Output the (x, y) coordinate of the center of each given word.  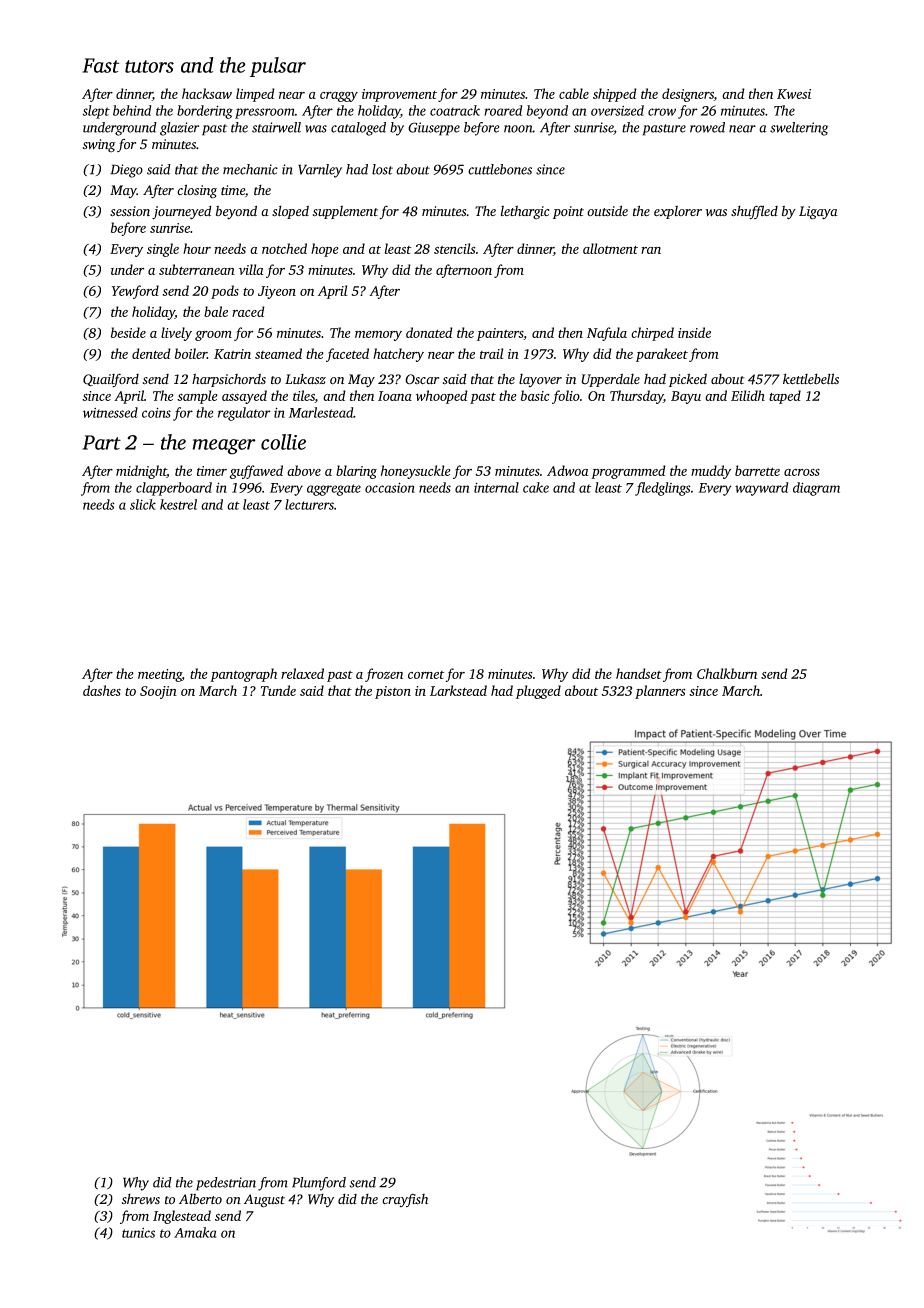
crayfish (405, 1200)
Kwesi (794, 94)
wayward (761, 489)
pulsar (278, 67)
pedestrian (226, 1184)
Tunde (278, 690)
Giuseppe (434, 129)
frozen (384, 675)
